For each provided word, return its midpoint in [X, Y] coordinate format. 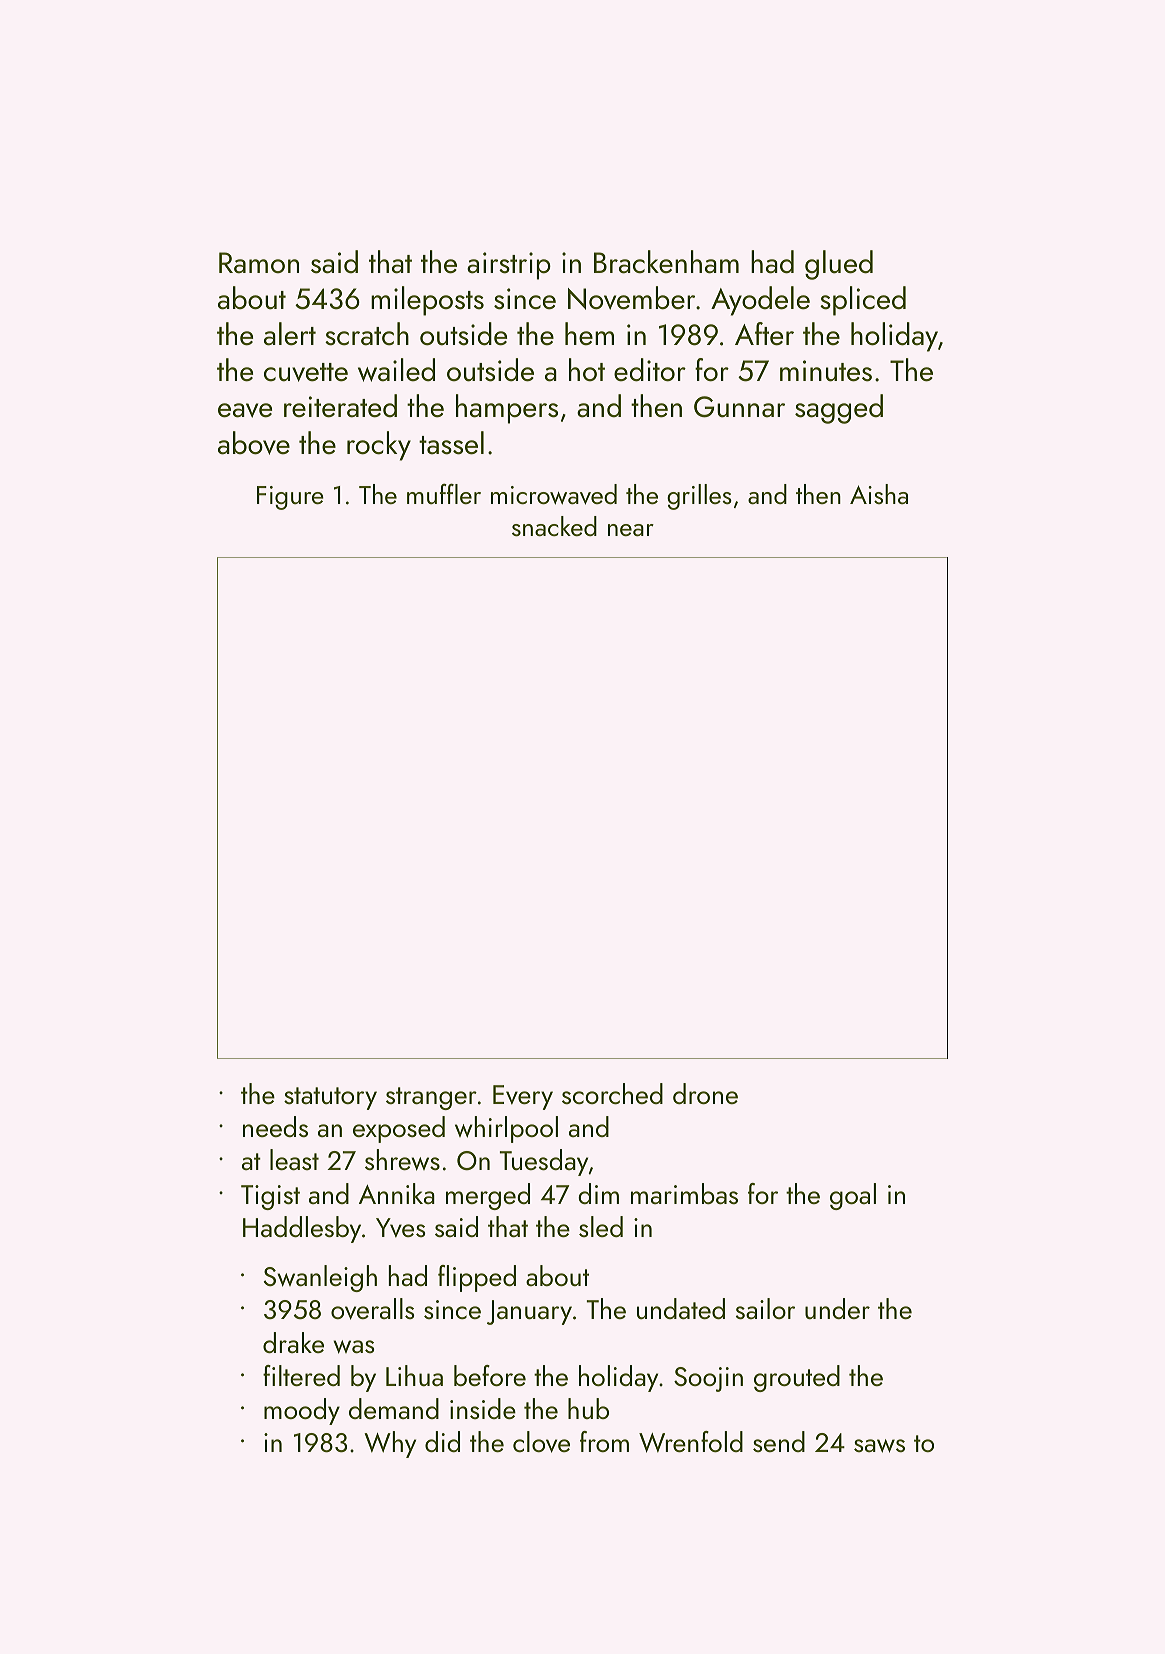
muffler [444, 494]
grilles [699, 497]
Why [390, 1444]
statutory [330, 1098]
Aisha [879, 494]
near [631, 530]
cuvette [306, 372]
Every [523, 1097]
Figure [290, 498]
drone [705, 1093]
